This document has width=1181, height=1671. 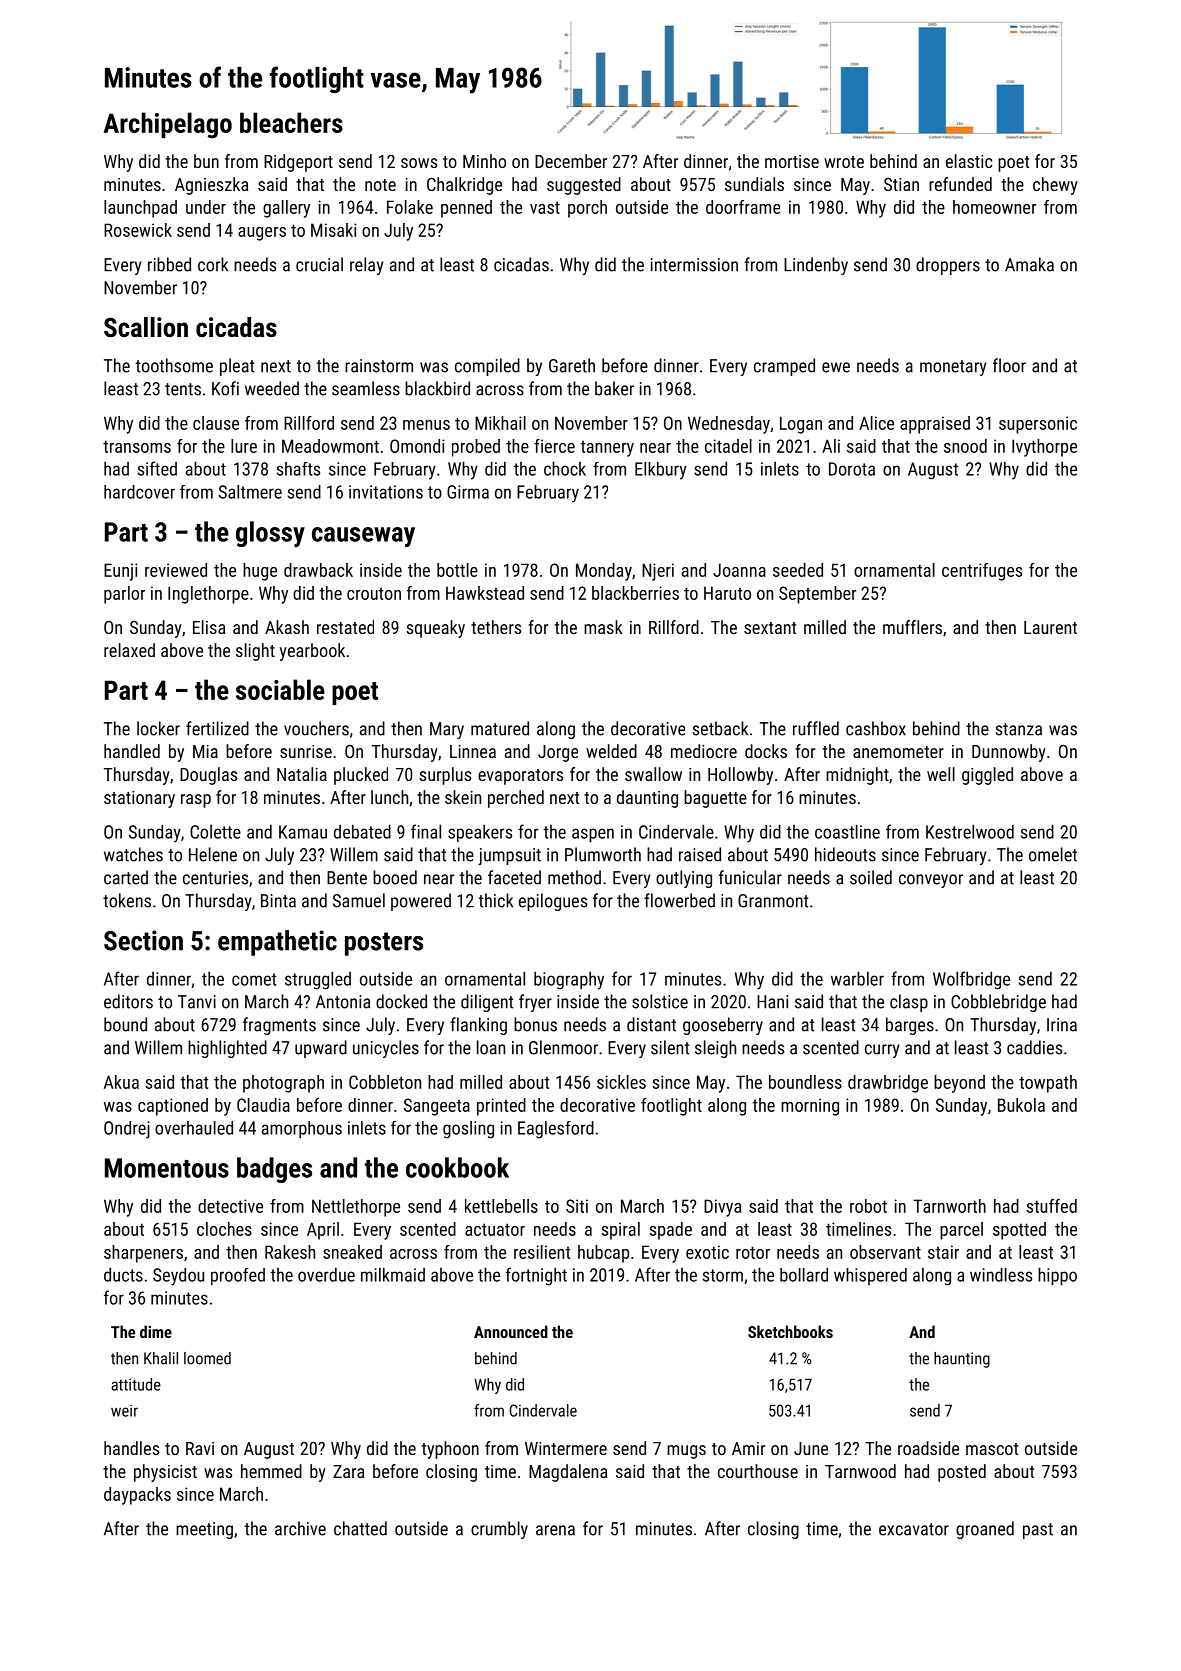 I want to click on diligent, so click(x=487, y=1003).
